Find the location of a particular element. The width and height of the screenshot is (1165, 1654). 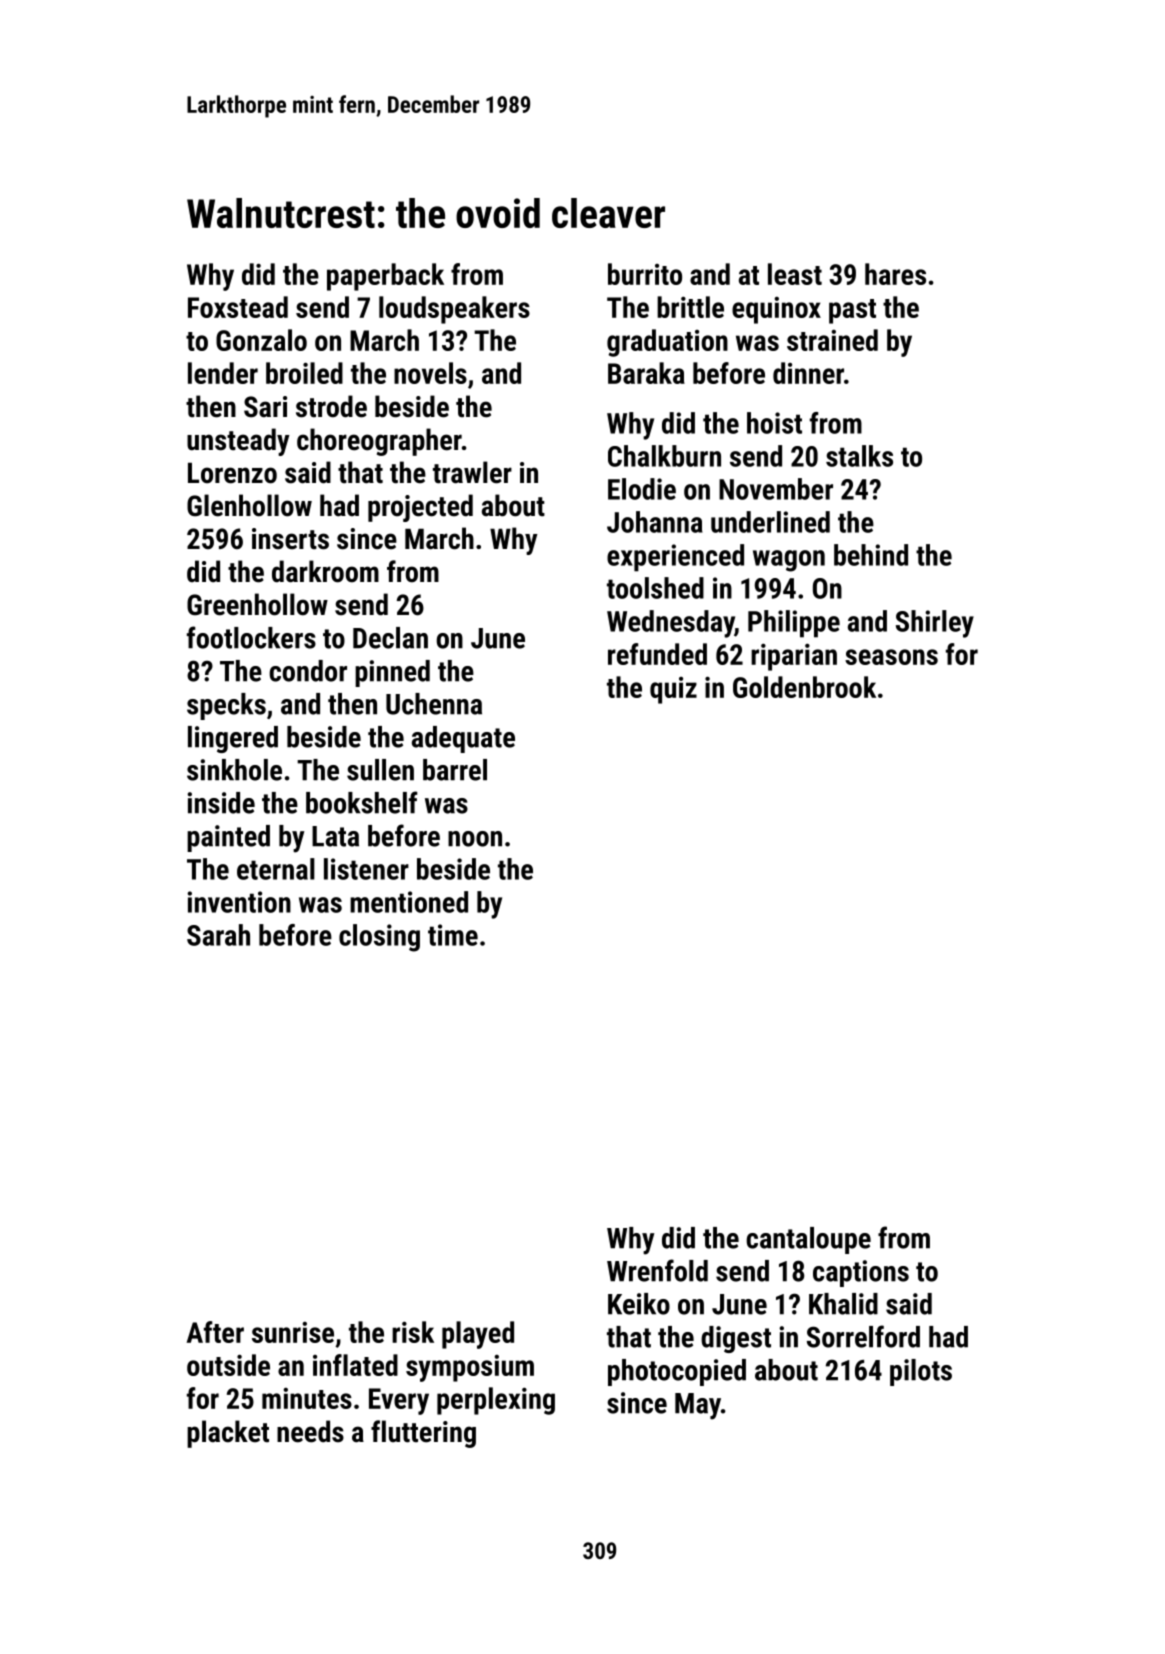

least is located at coordinates (795, 274).
